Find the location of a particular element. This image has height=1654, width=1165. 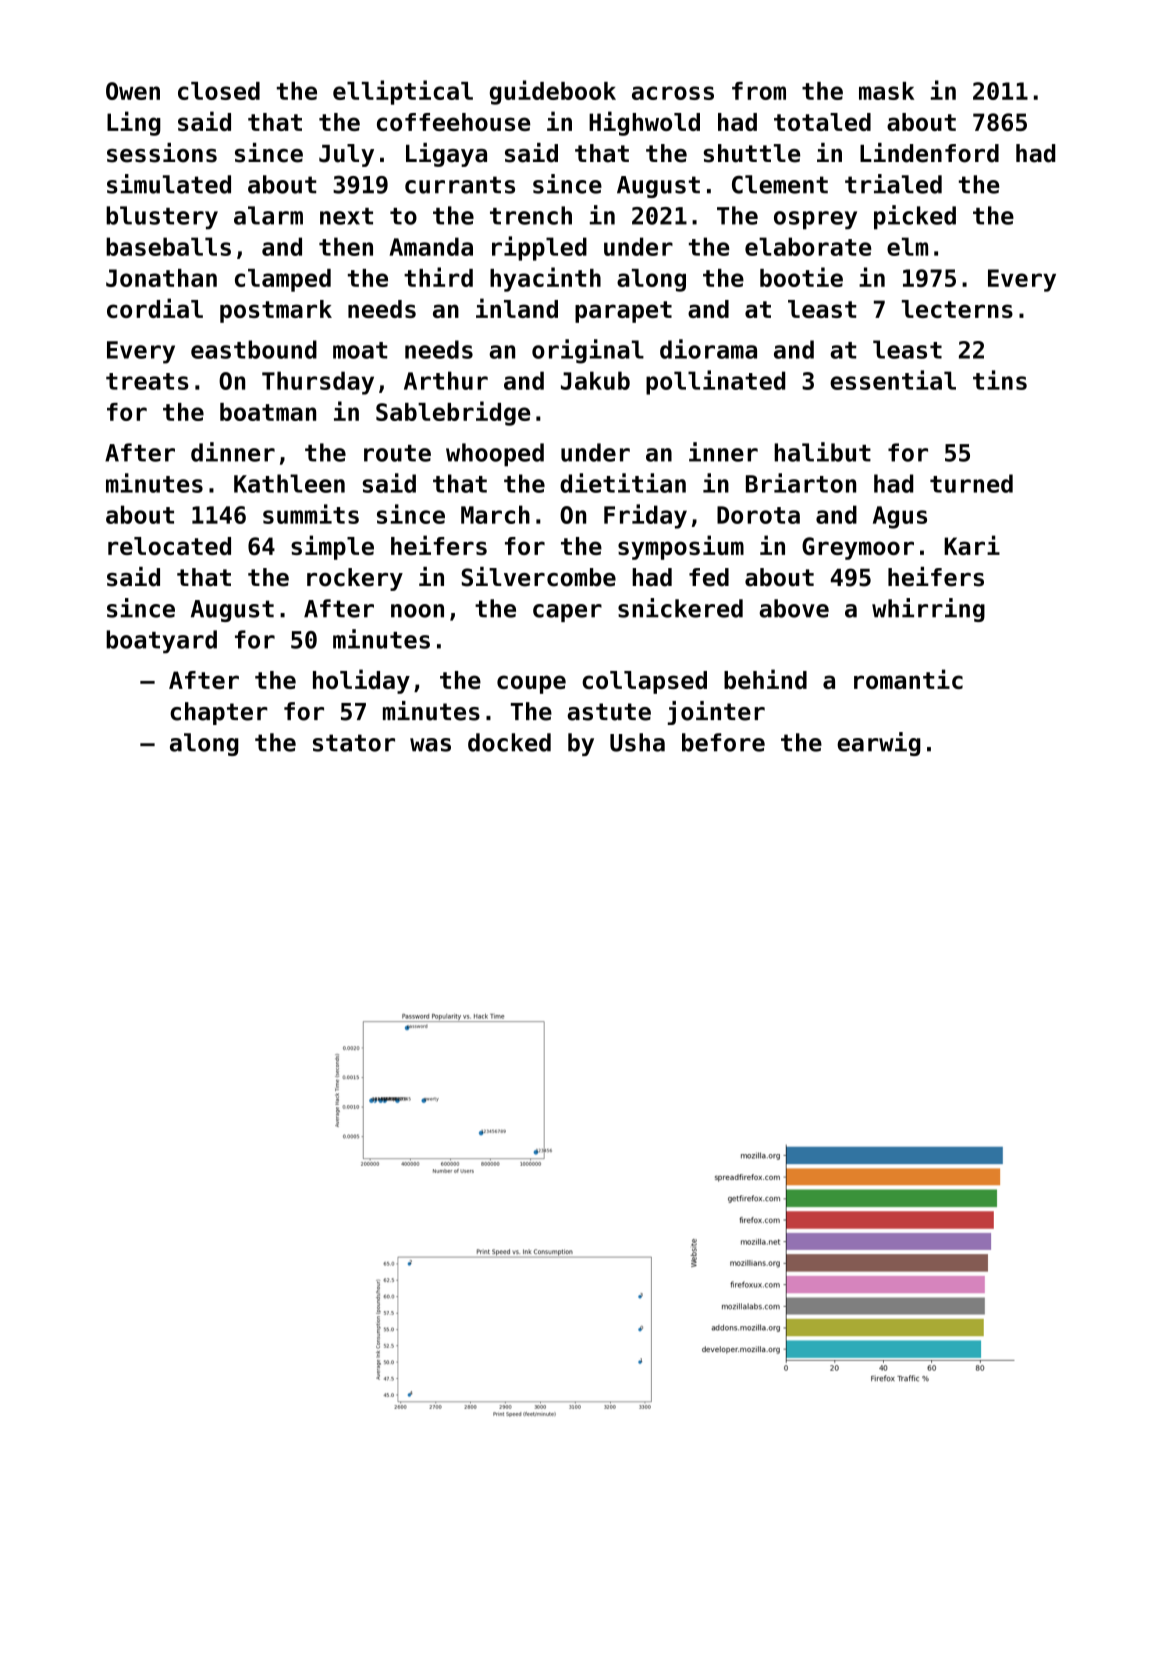

tins is located at coordinates (1000, 380).
